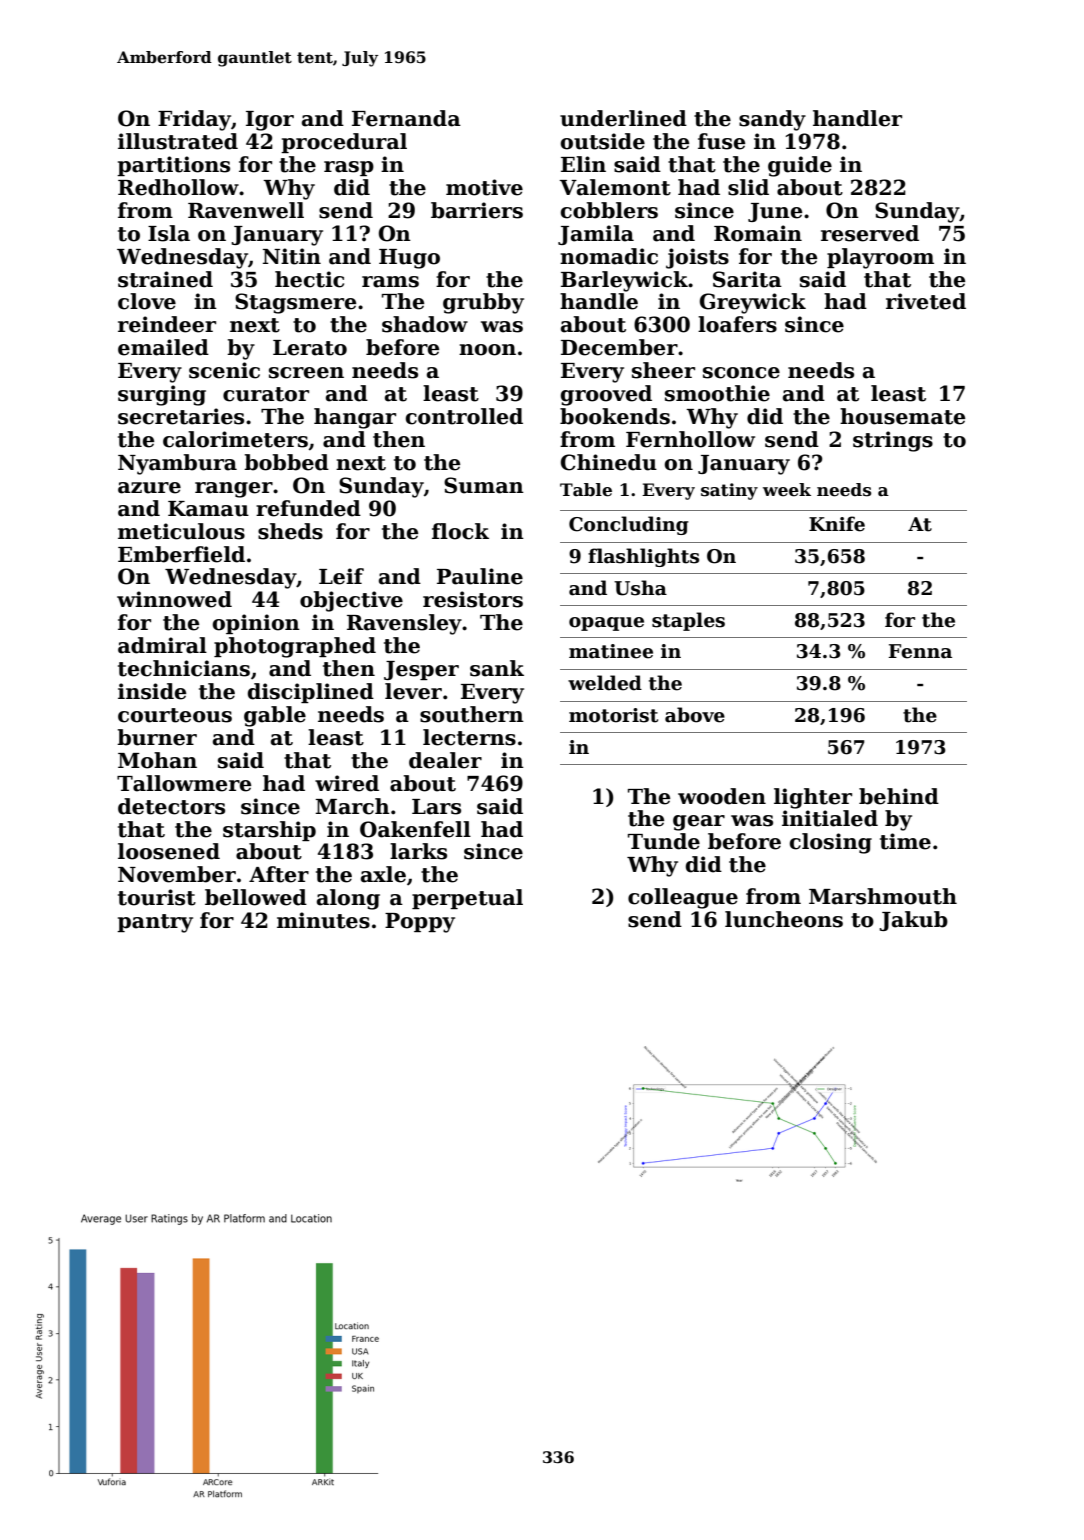 The height and width of the image is (1540, 1084). Describe the element at coordinates (167, 324) in the image. I see `reindeer` at that location.
